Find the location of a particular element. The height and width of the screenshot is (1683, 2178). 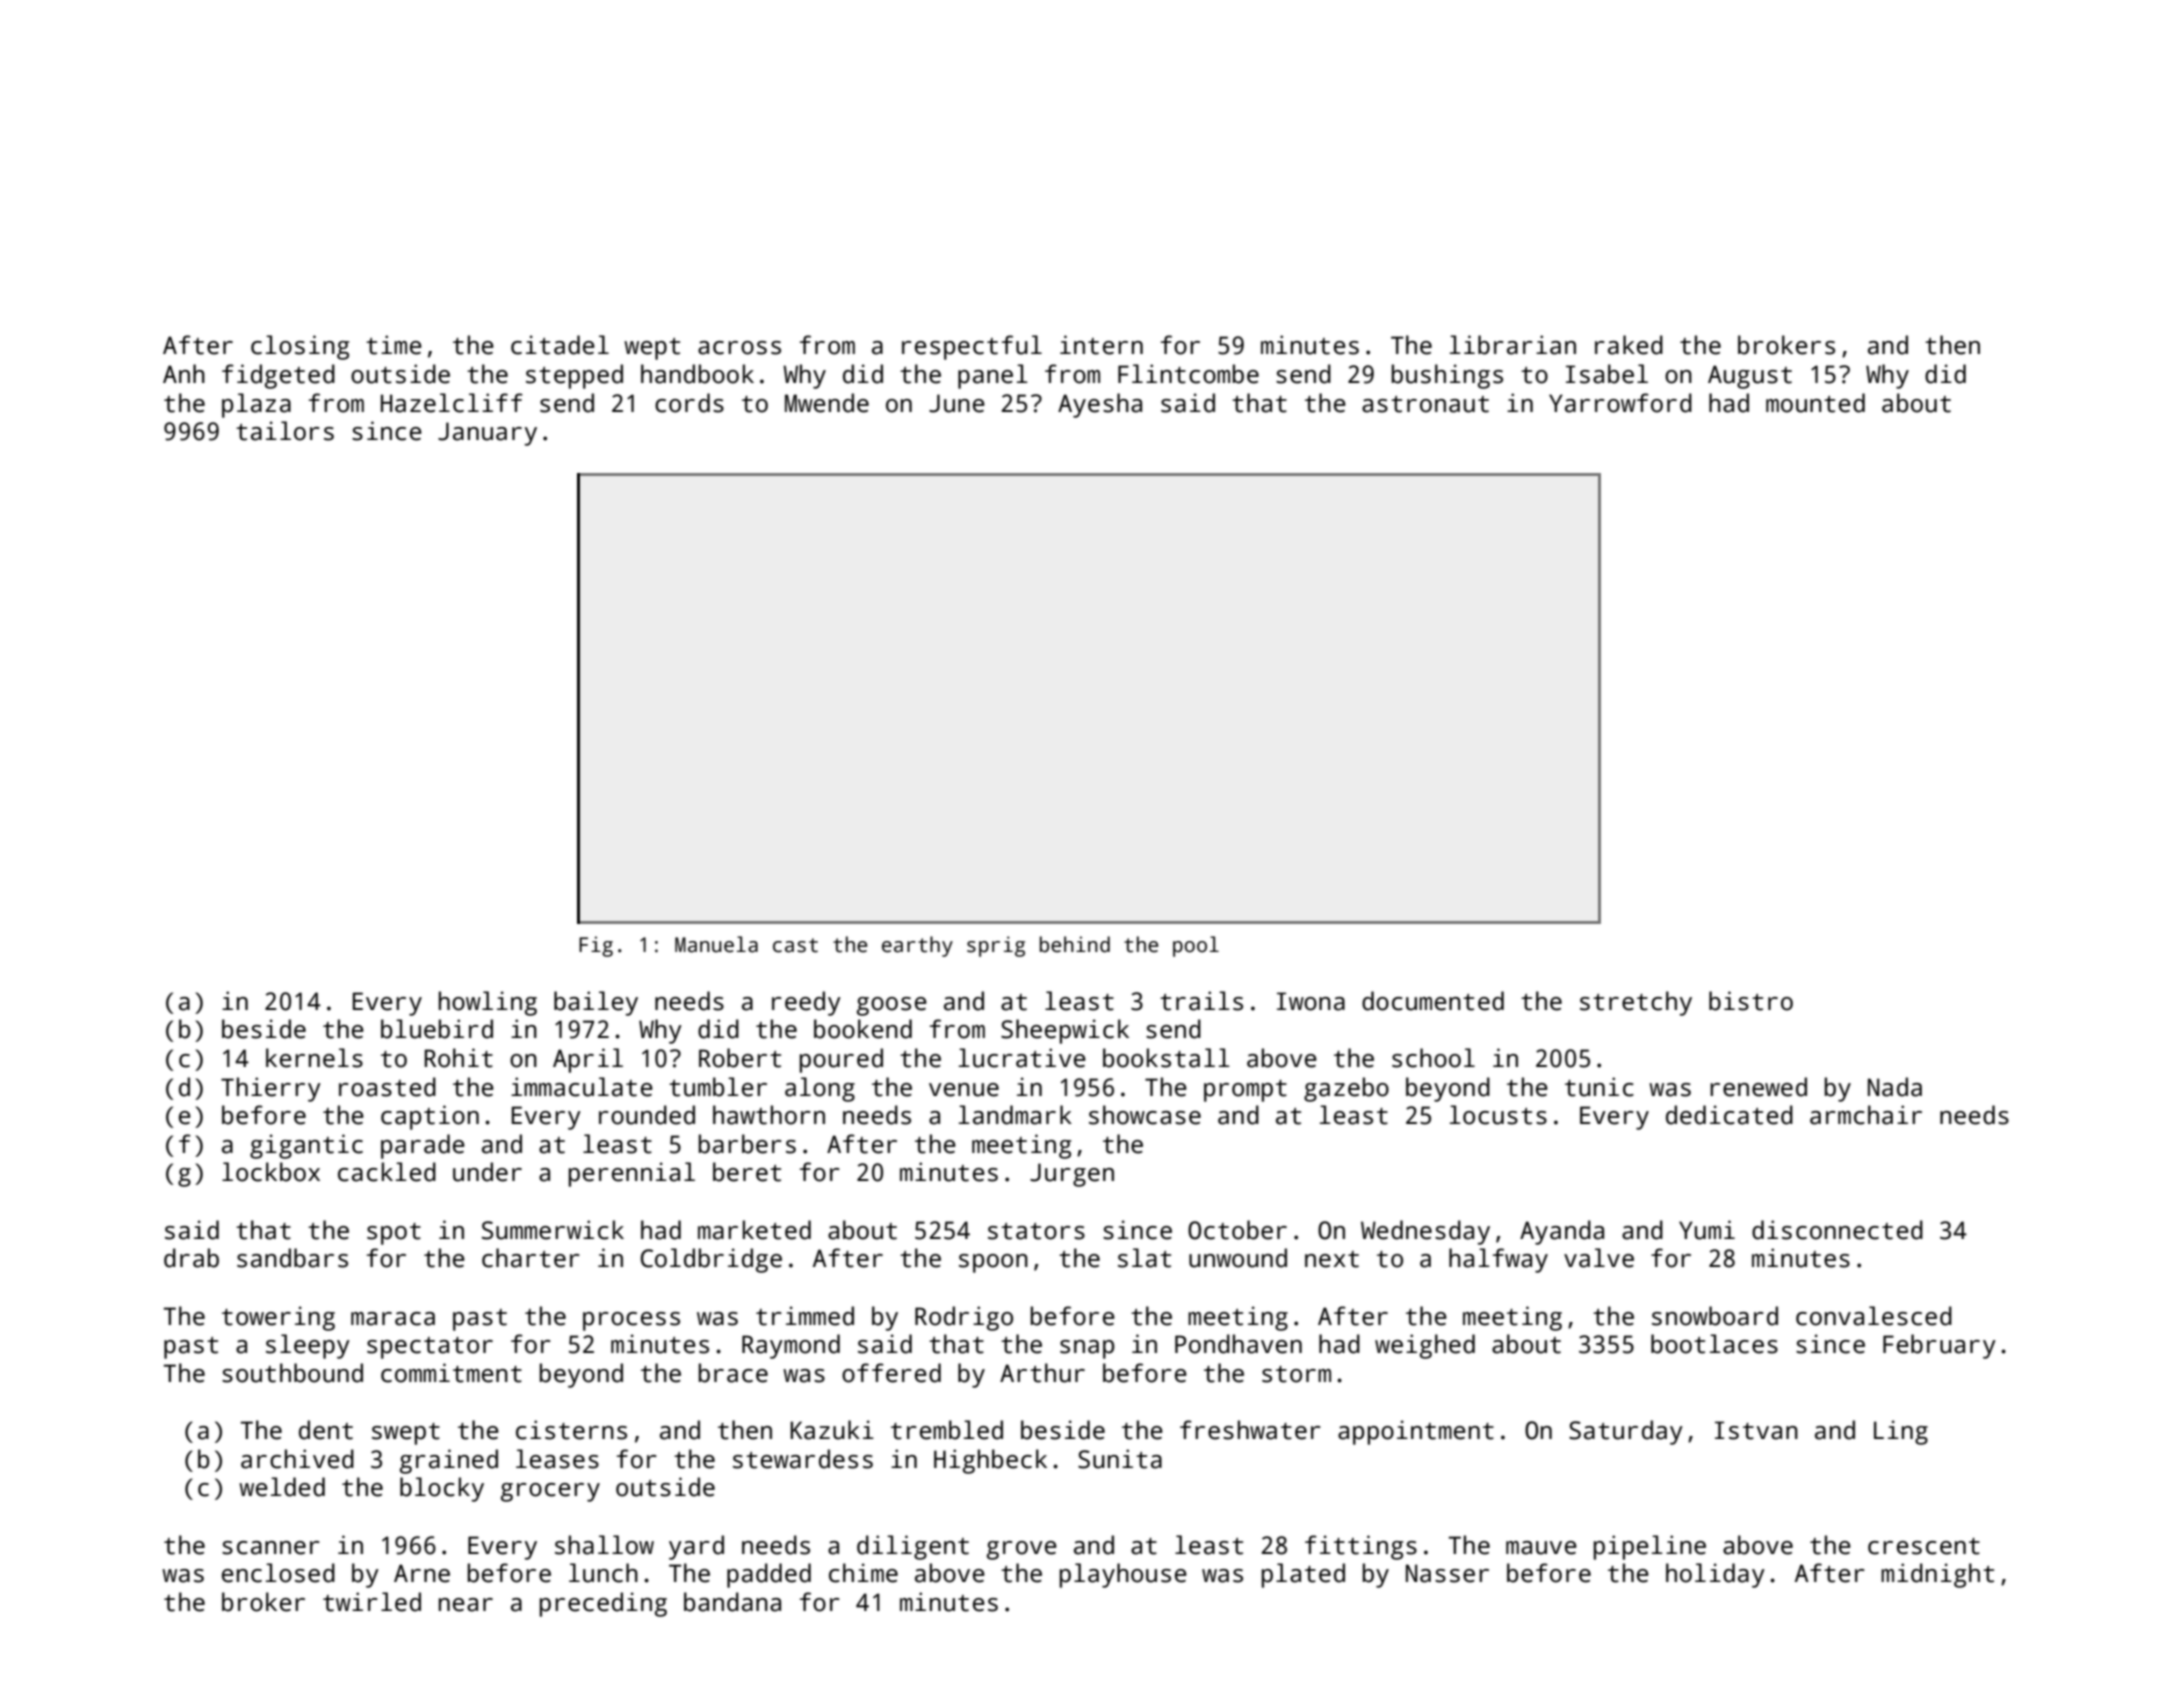

January is located at coordinates (487, 434).
